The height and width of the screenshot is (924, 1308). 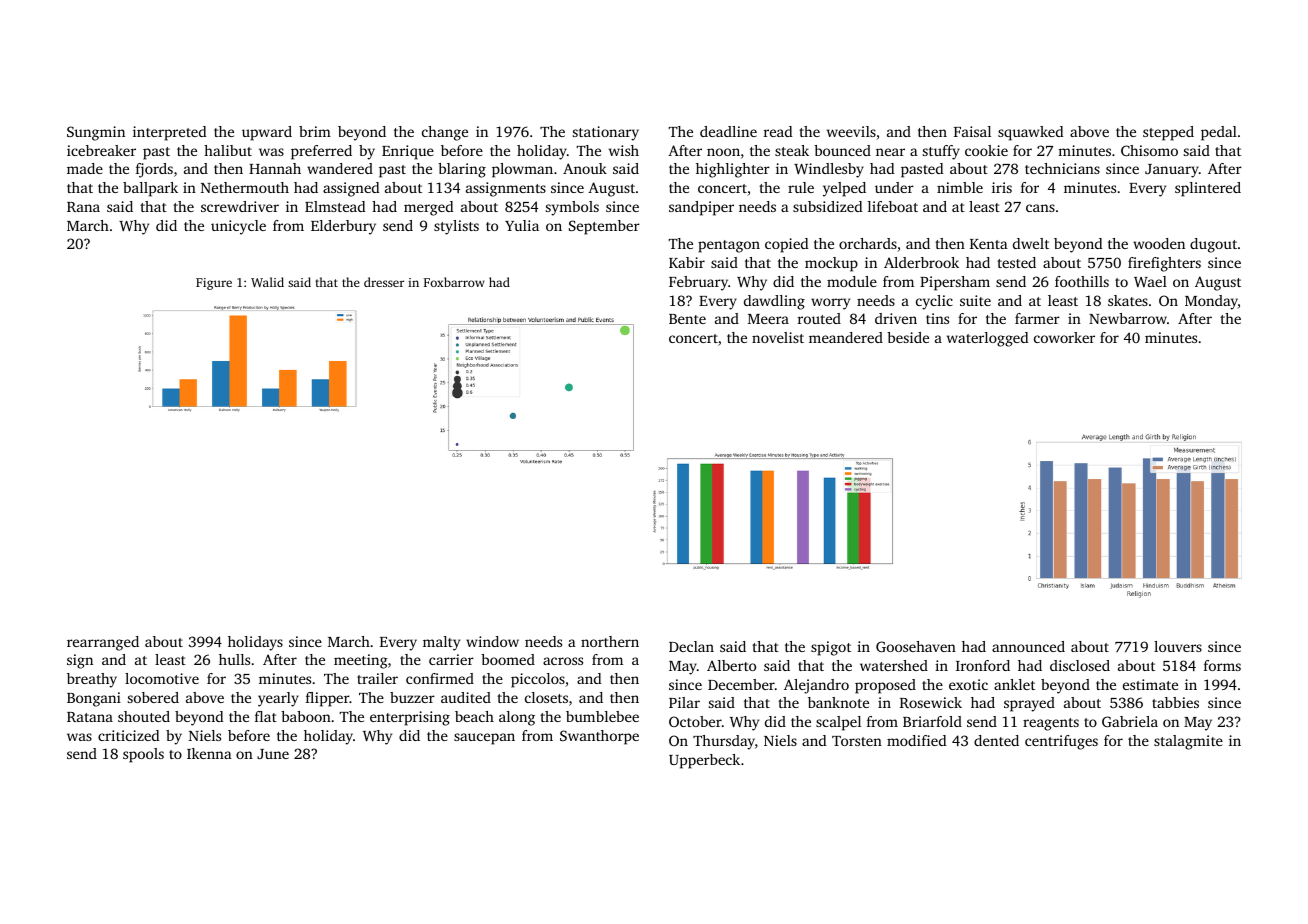 I want to click on meandered, so click(x=846, y=337).
